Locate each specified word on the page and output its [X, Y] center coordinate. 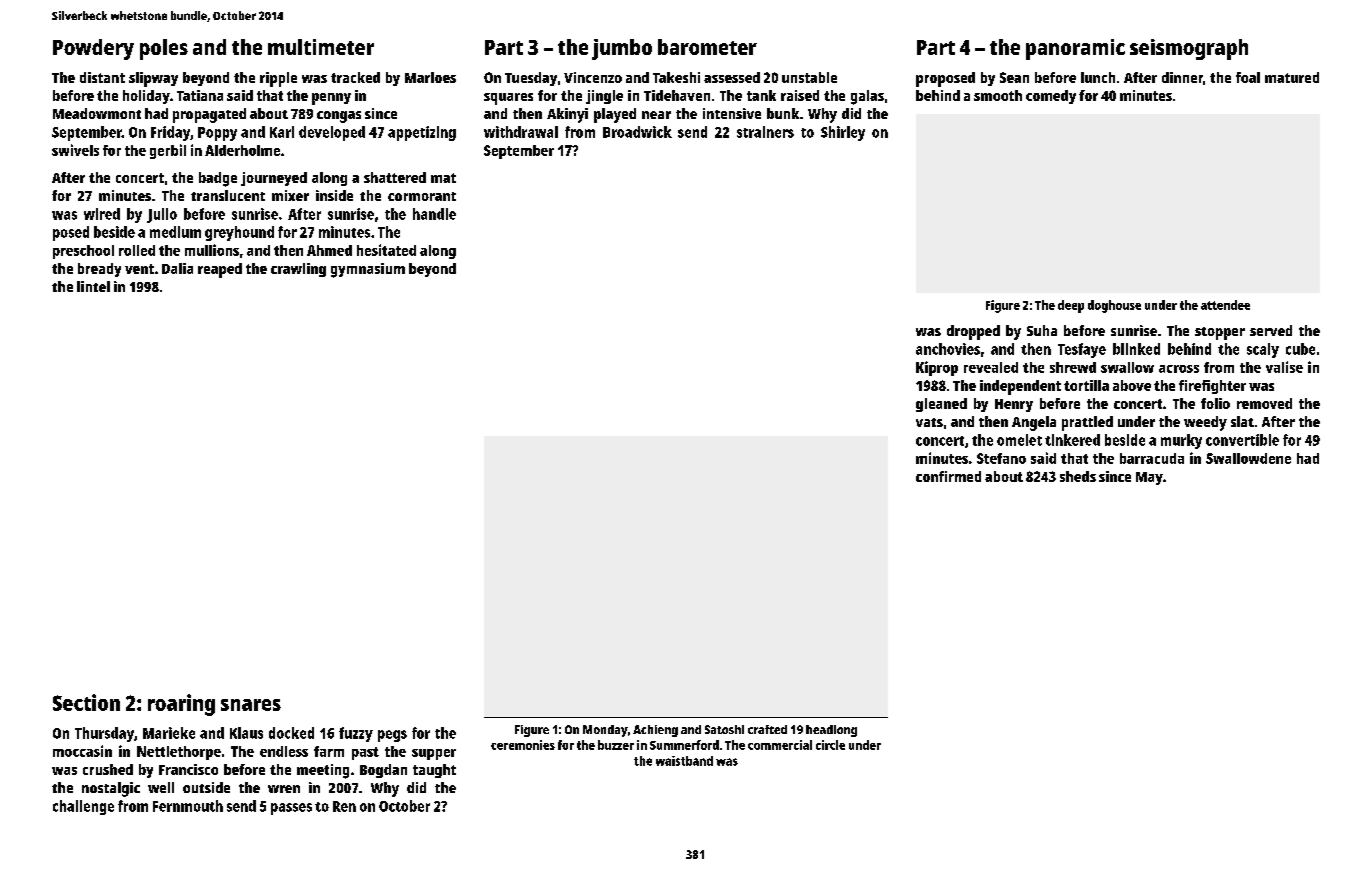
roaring [181, 705]
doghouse [1114, 306]
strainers [765, 132]
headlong [831, 731]
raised [800, 95]
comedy [1051, 97]
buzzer [616, 745]
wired [102, 214]
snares [251, 705]
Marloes [430, 77]
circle [830, 745]
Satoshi [724, 729]
